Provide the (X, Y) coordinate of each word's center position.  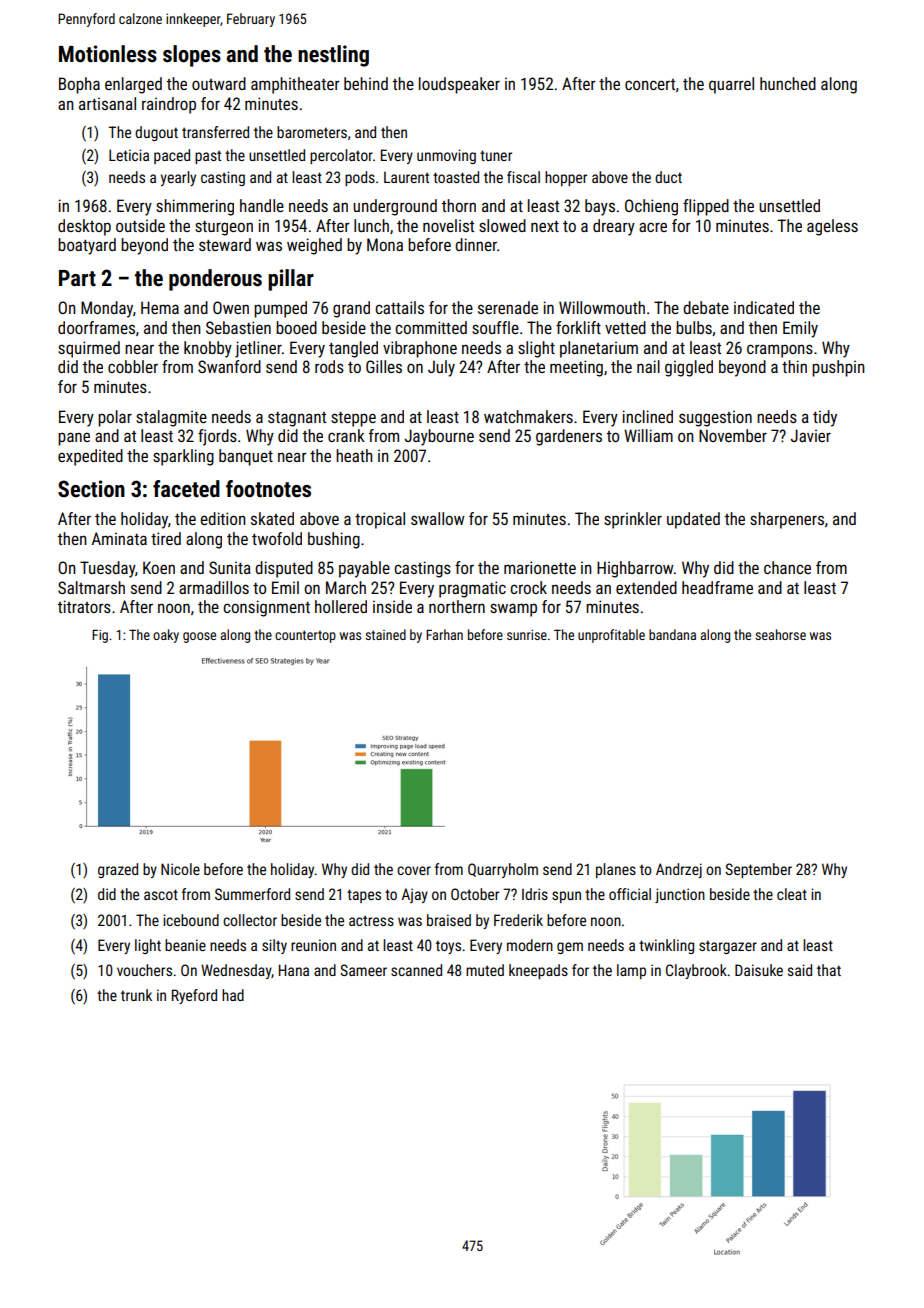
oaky (166, 636)
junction (680, 895)
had (233, 995)
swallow (438, 518)
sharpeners (787, 520)
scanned (416, 970)
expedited (90, 457)
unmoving (446, 156)
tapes (364, 896)
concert (650, 84)
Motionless (108, 54)
